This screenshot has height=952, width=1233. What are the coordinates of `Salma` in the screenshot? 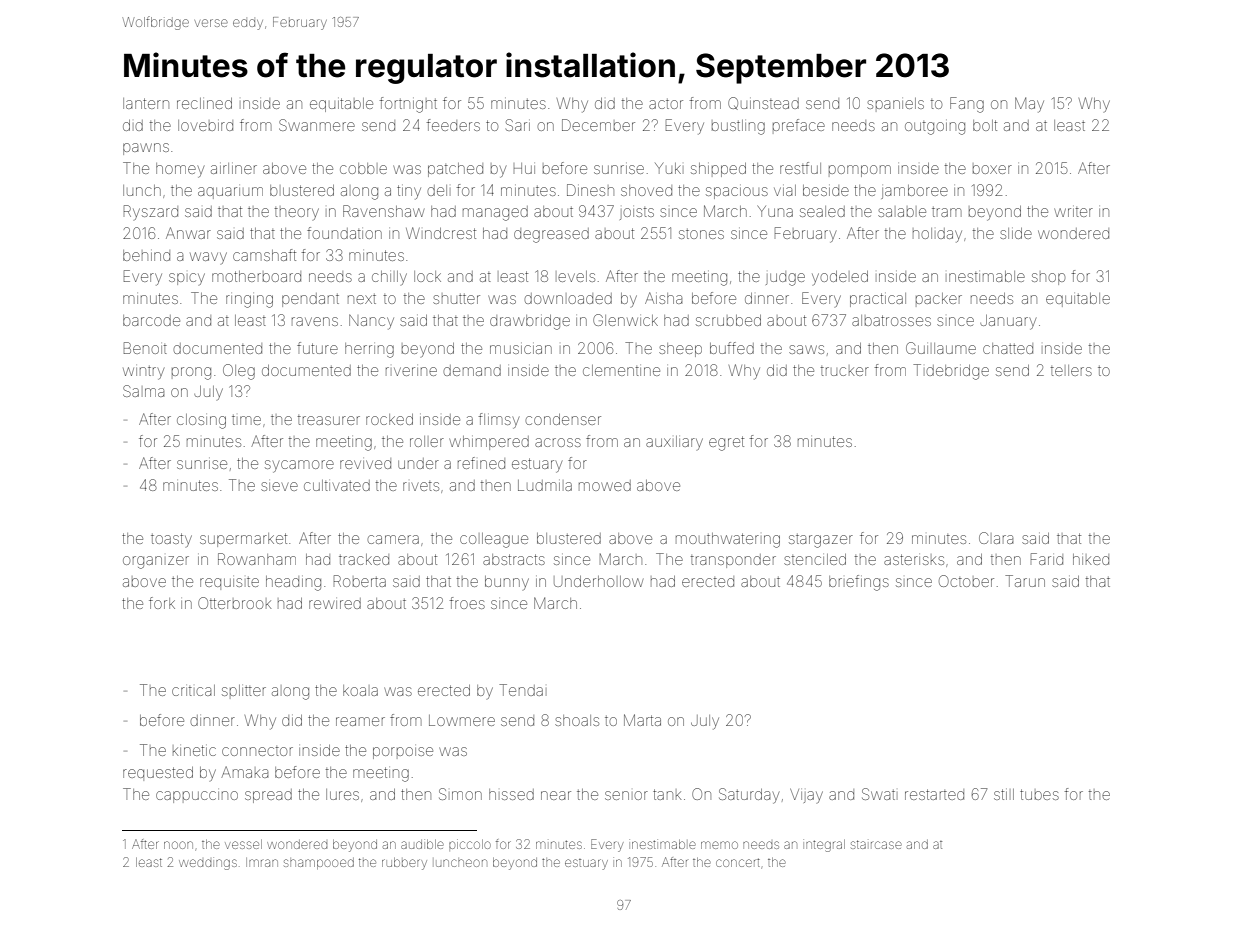 It's located at (144, 391).
